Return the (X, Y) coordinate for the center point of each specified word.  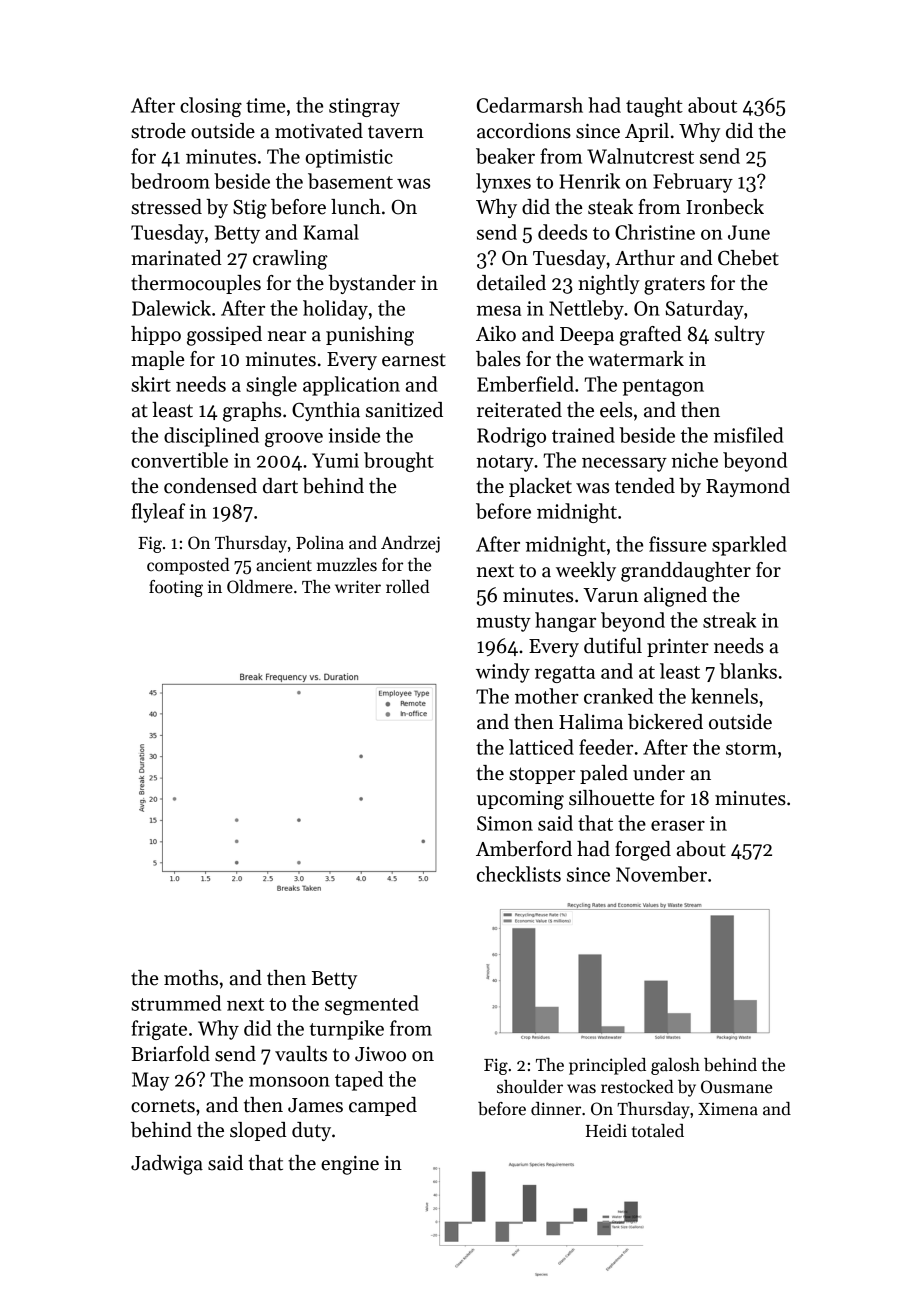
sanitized (404, 410)
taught (654, 107)
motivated (319, 131)
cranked (618, 696)
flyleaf (158, 513)
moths (191, 978)
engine (350, 1165)
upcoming (520, 800)
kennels (724, 696)
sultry (740, 335)
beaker (505, 156)
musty (503, 623)
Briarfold (170, 1054)
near (287, 336)
